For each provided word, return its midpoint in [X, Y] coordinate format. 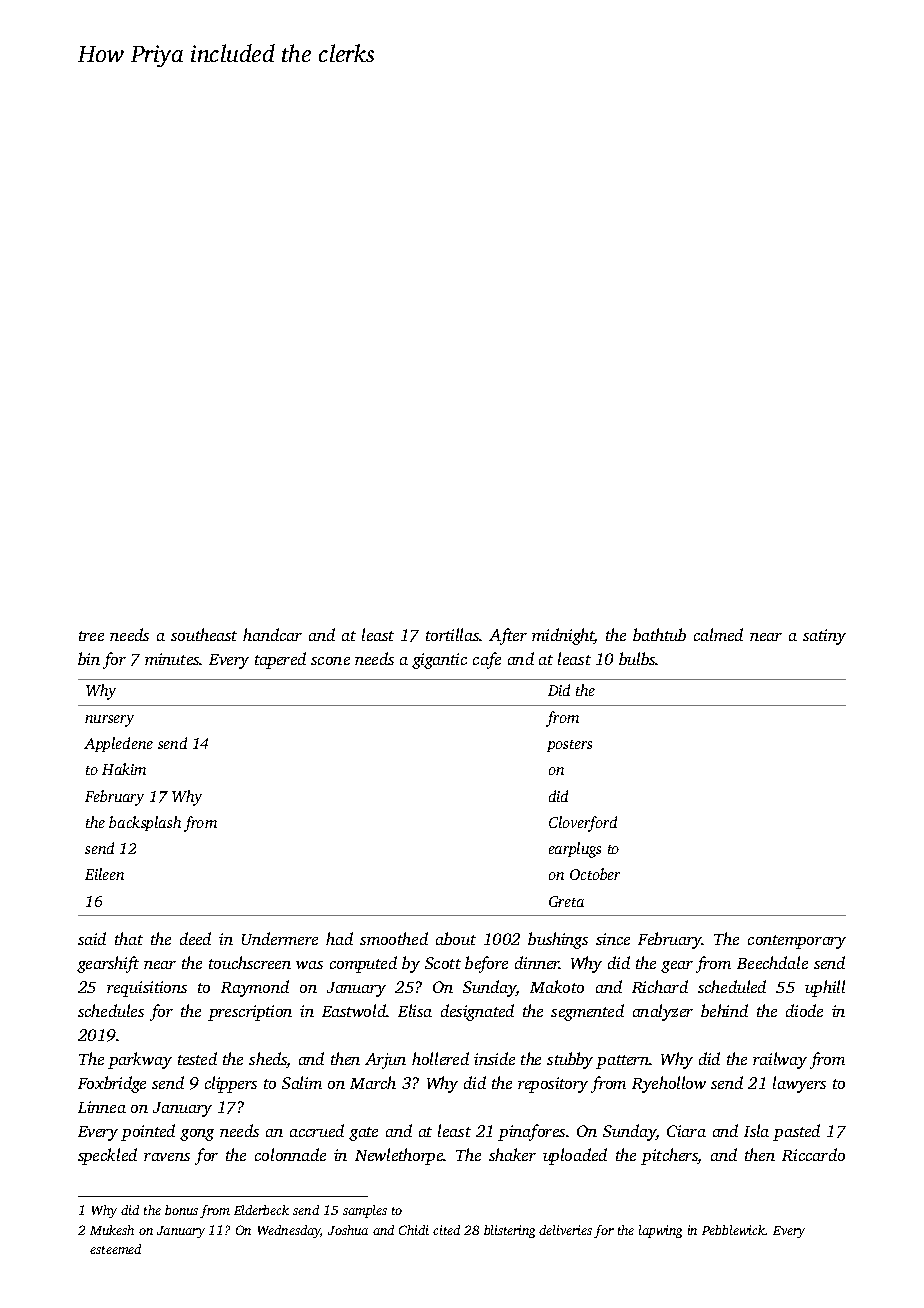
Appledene [118, 744]
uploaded [575, 1156]
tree [91, 636]
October [595, 874]
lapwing [660, 1231]
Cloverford [583, 824]
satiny [824, 637]
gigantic [439, 661]
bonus [181, 1210]
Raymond [255, 988]
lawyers [799, 1084]
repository [553, 1085]
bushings [558, 940]
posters [569, 746]
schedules [111, 1010]
